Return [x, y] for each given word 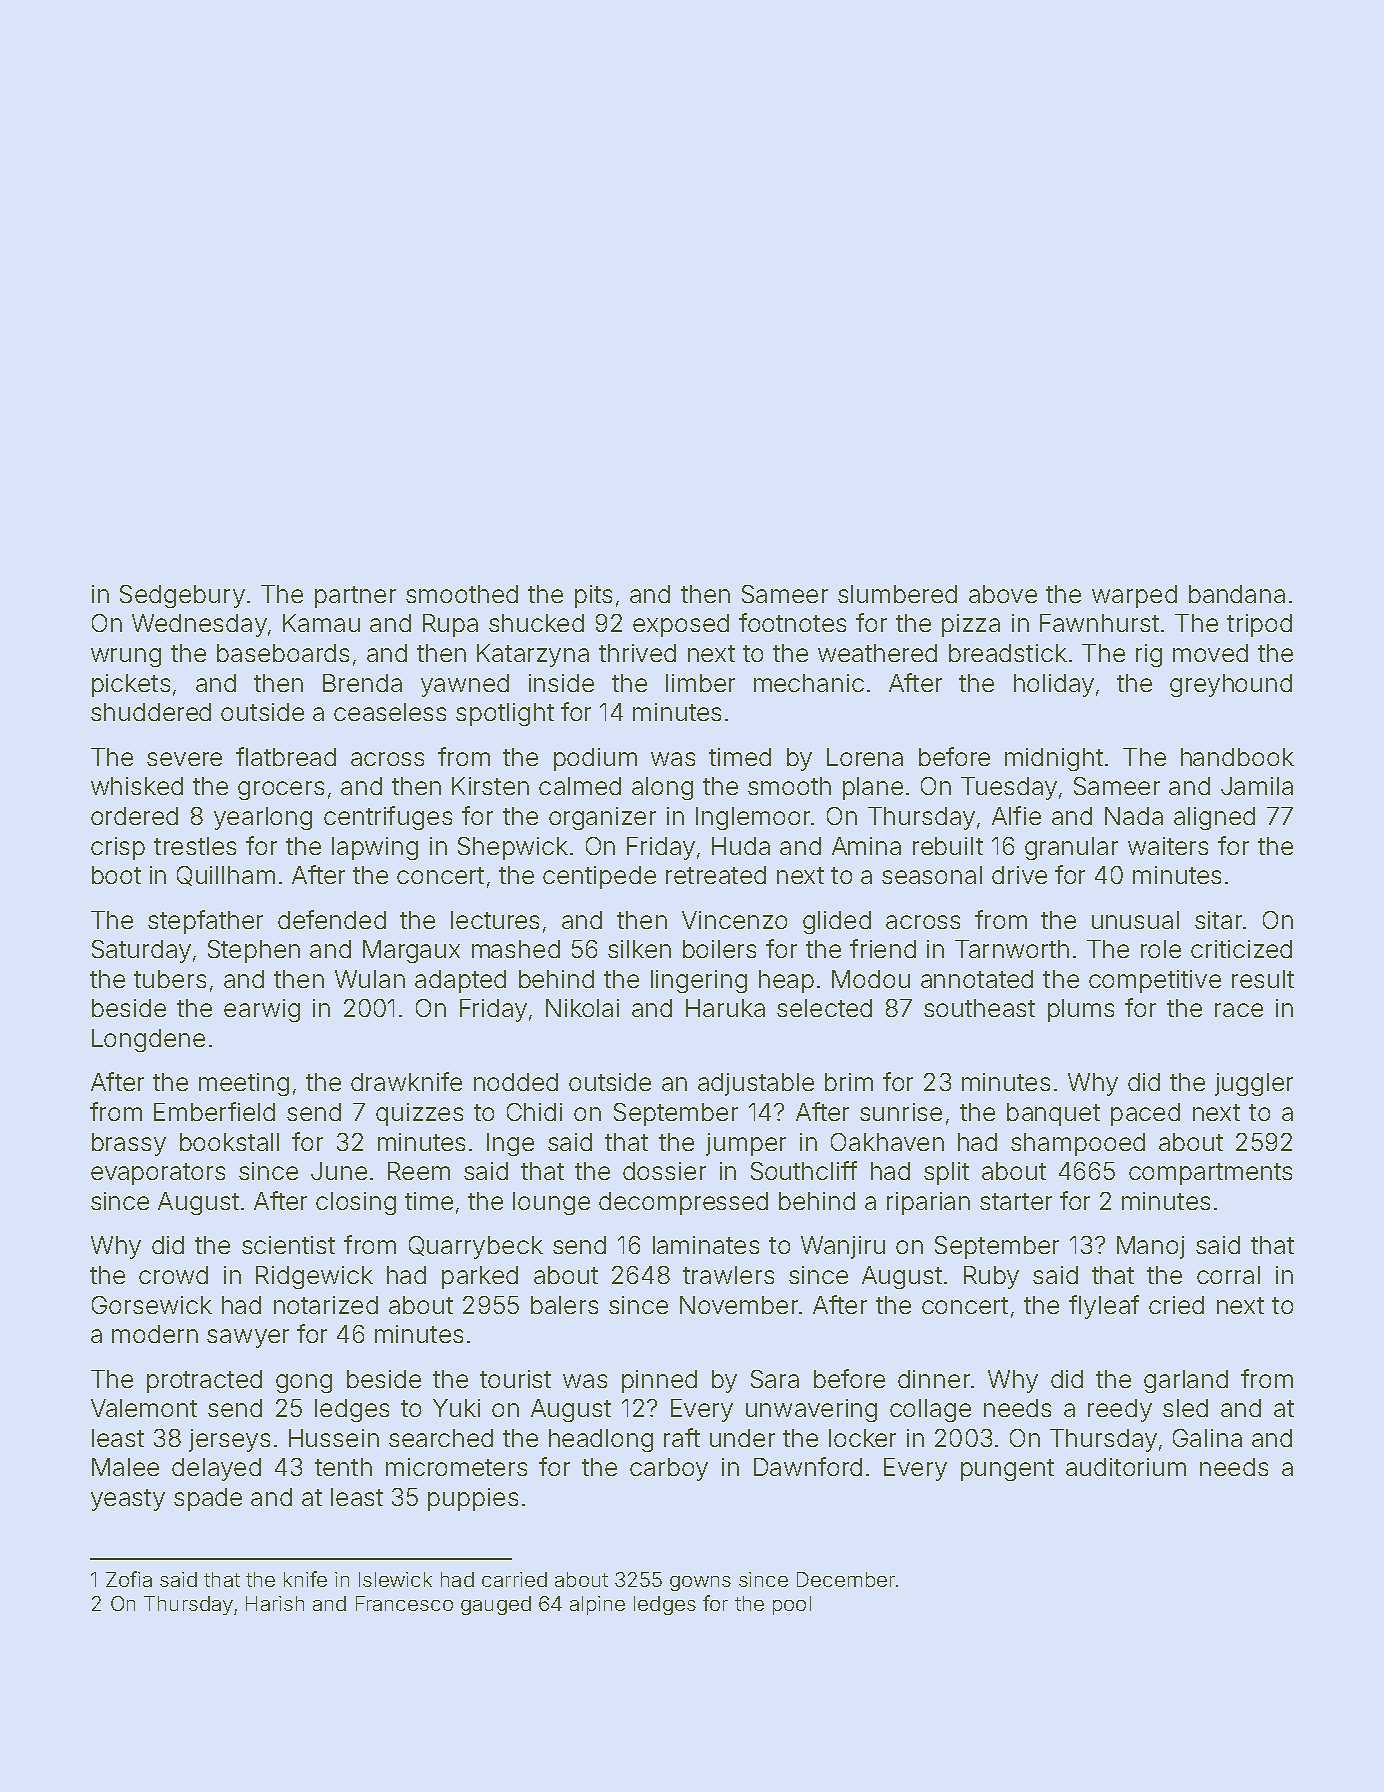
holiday [1054, 685]
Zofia [129, 1579]
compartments [1210, 1174]
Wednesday [199, 625]
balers [564, 1305]
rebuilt [948, 846]
